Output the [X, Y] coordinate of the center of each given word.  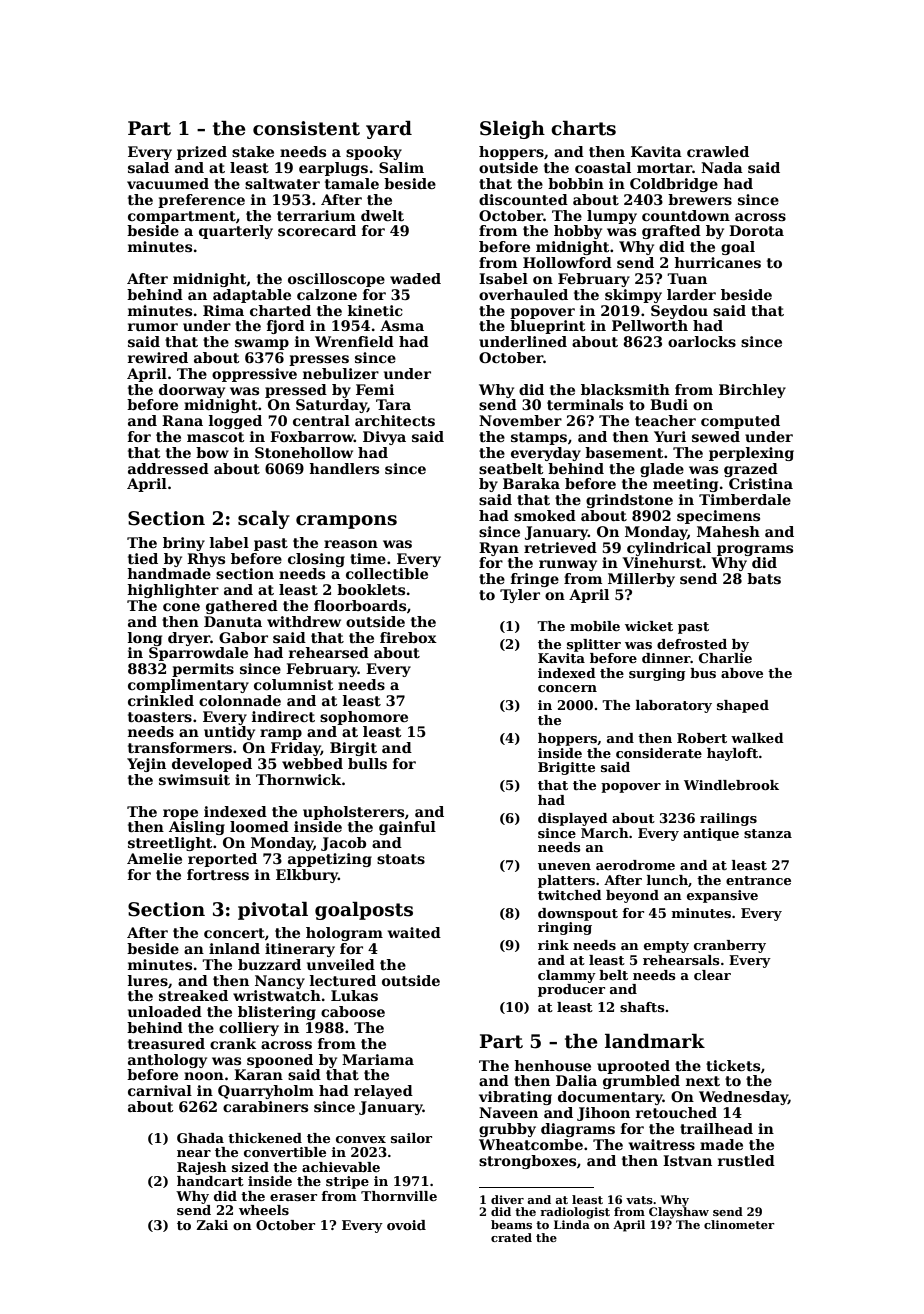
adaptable [252, 296]
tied [143, 558]
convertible [285, 1152]
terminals [585, 404]
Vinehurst [662, 562]
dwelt [382, 215]
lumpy [612, 217]
